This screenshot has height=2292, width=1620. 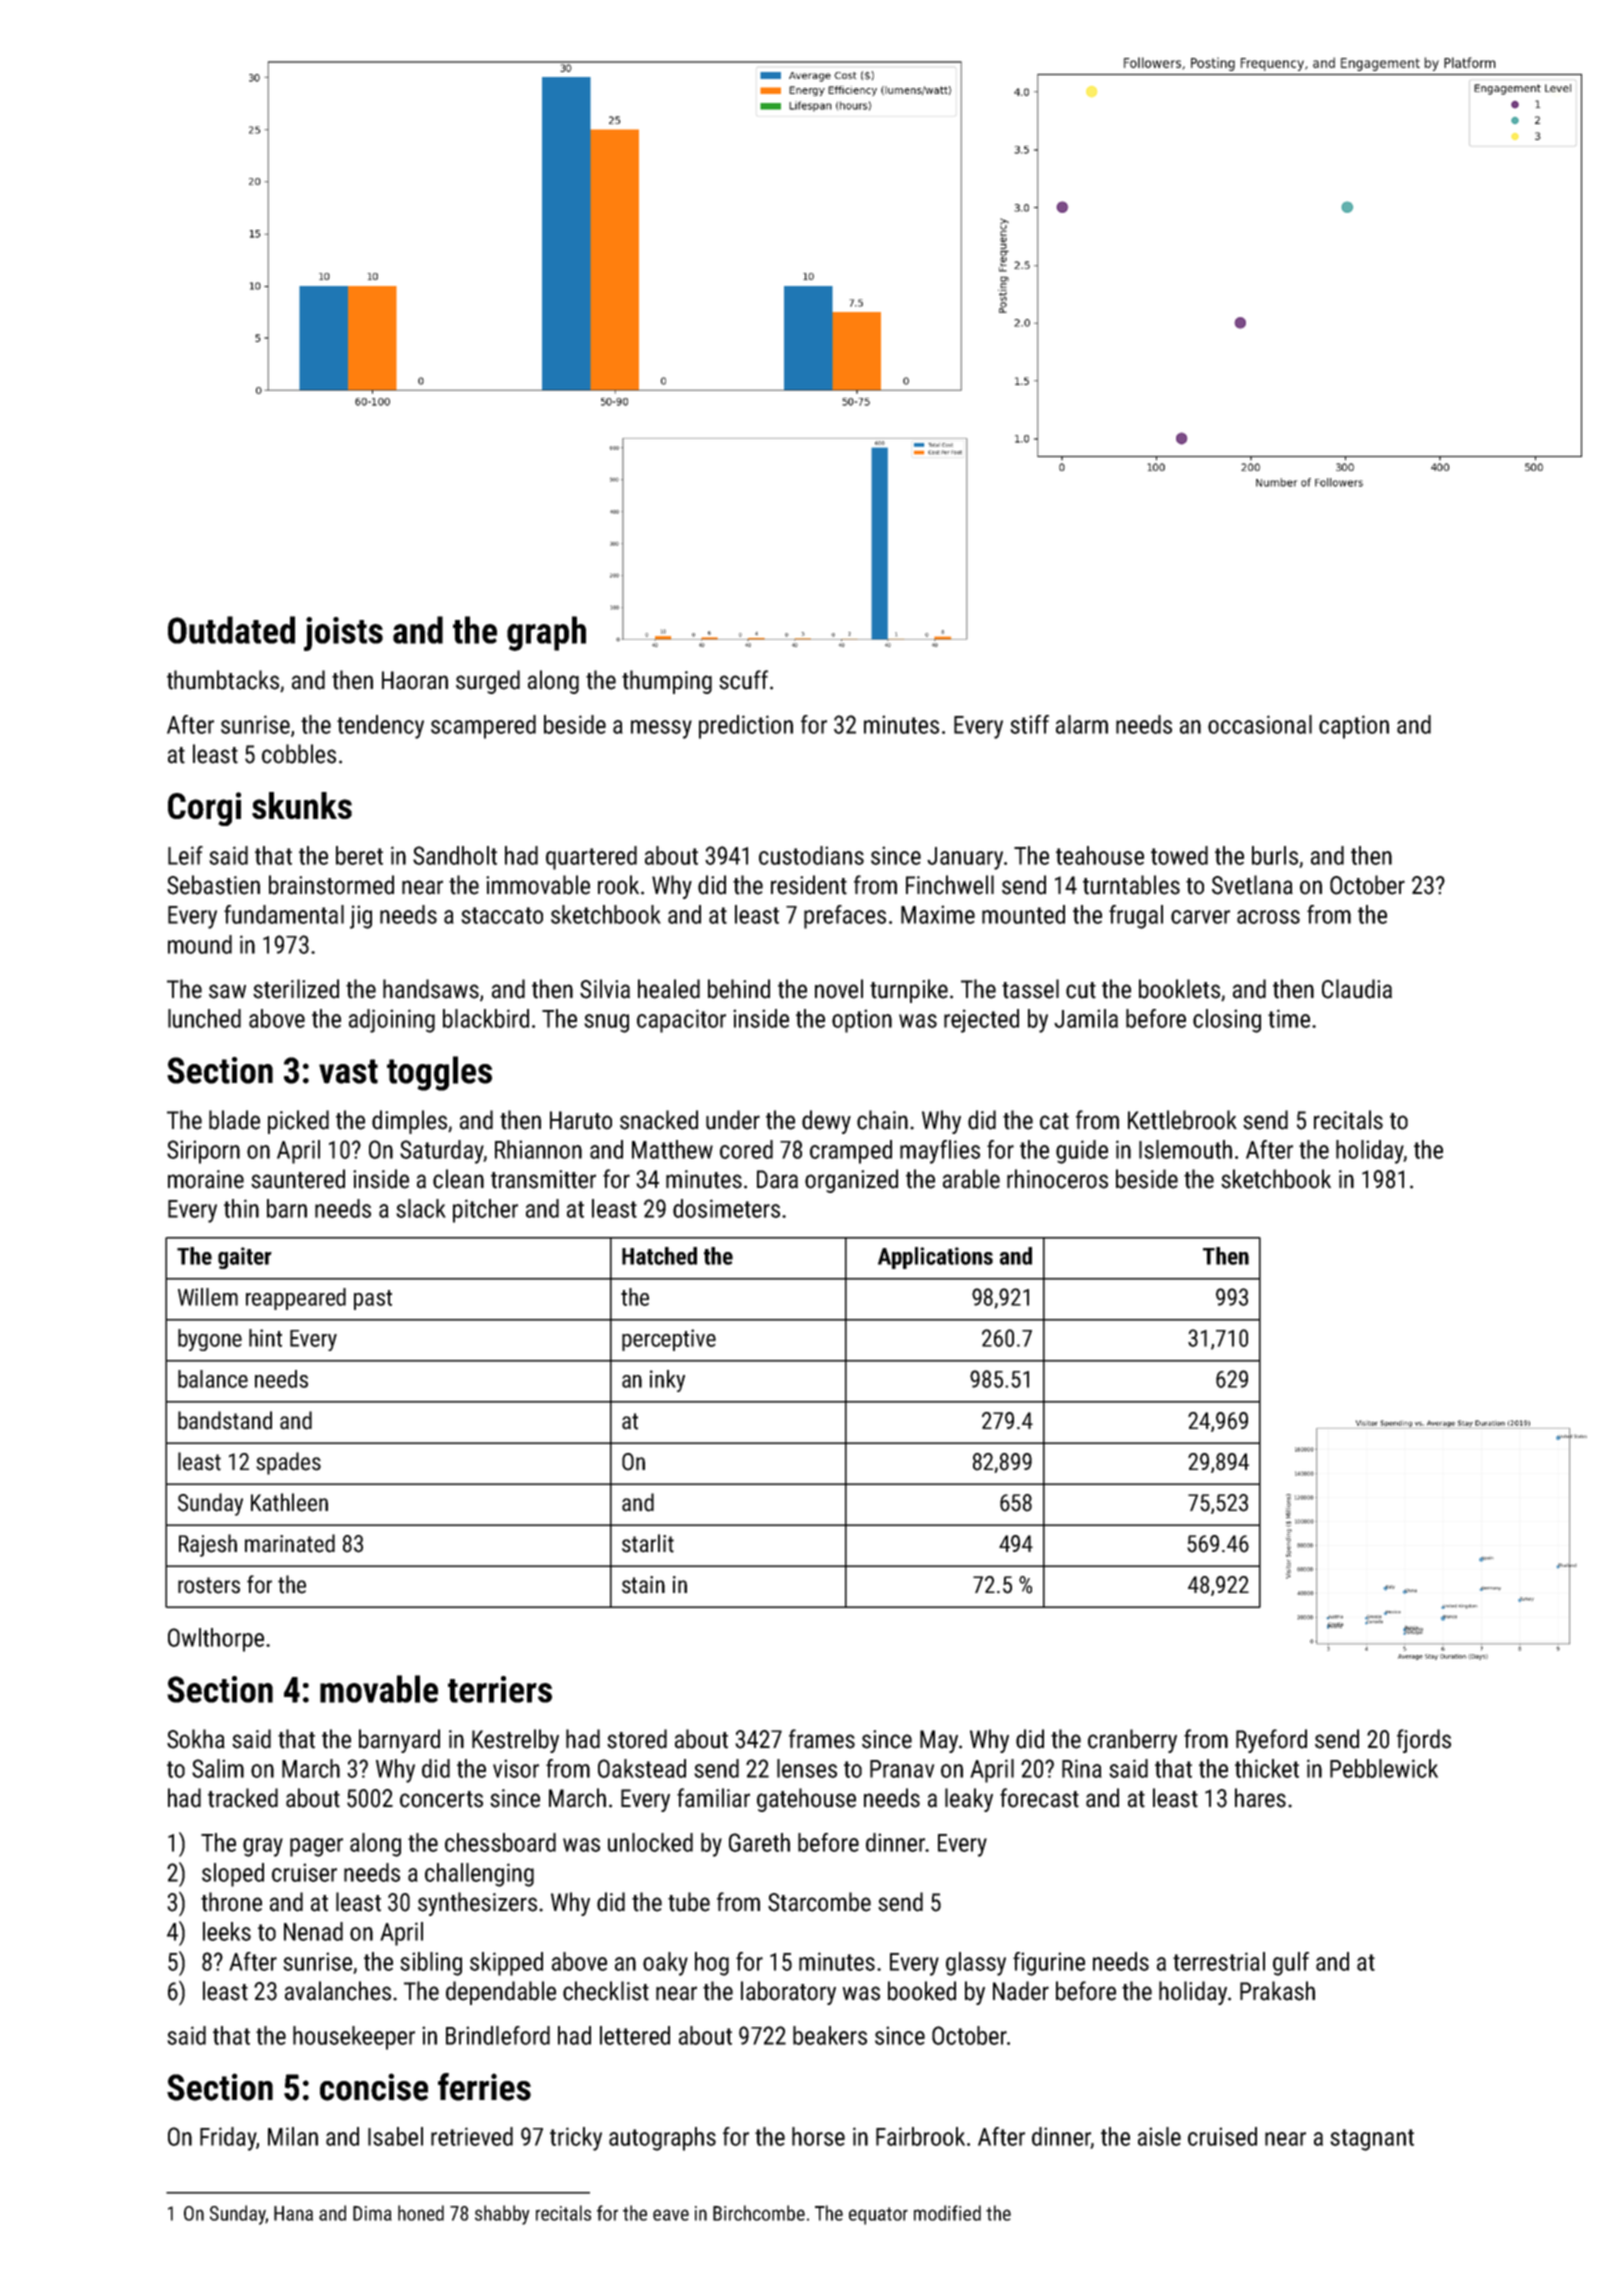 What do you see at coordinates (216, 1640) in the screenshot?
I see `Owlthorpe` at bounding box center [216, 1640].
